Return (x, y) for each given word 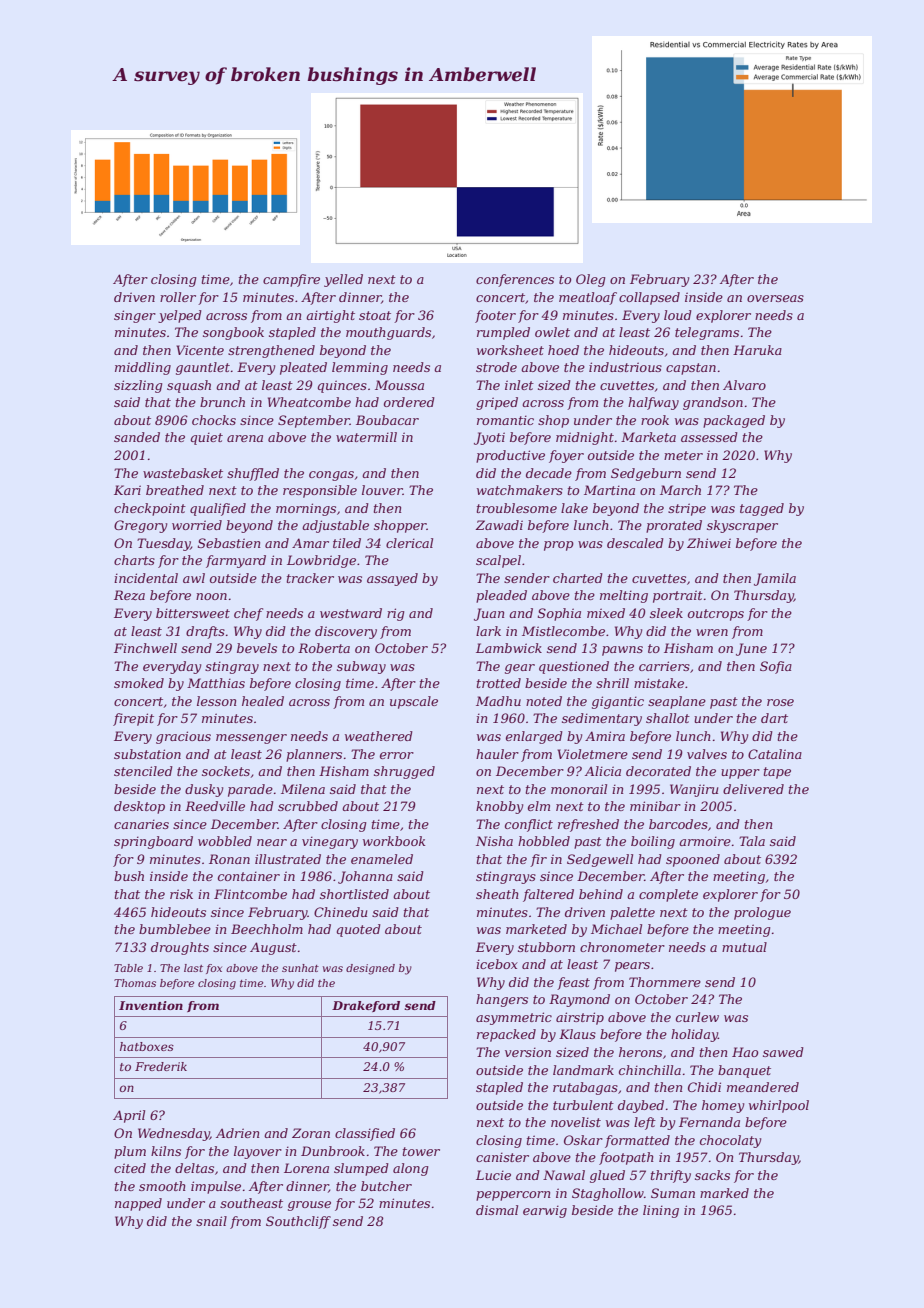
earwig (545, 1211)
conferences (515, 280)
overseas (775, 298)
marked (724, 1193)
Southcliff (298, 1222)
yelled (343, 280)
